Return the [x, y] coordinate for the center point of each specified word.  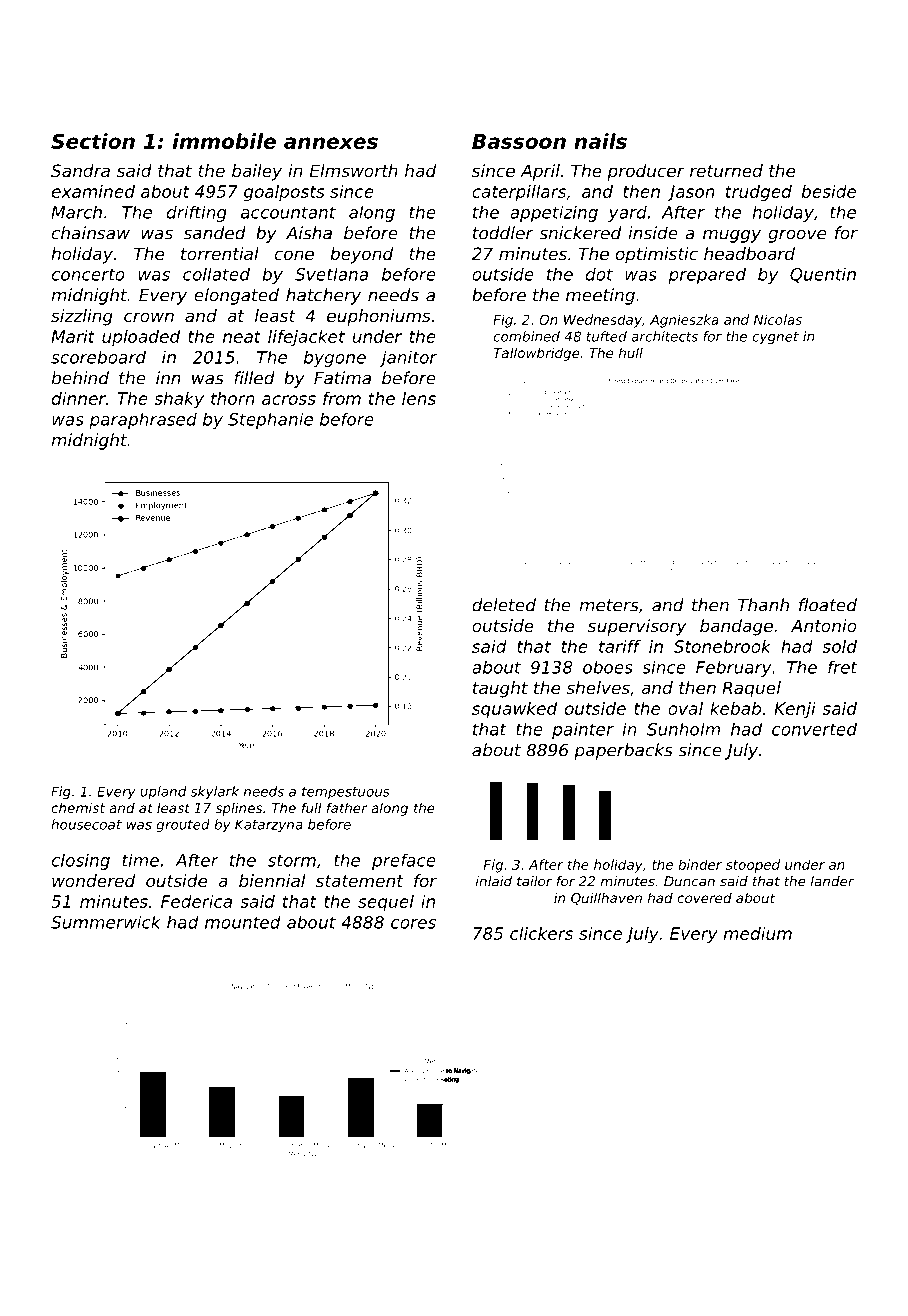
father [347, 807]
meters [609, 605]
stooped [753, 866]
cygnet [775, 338]
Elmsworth [354, 170]
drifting [197, 213]
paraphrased [143, 421]
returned [726, 170]
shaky [179, 400]
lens [419, 398]
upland [163, 792]
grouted [183, 826]
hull [631, 352]
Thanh [763, 605]
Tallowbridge [536, 354]
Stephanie [270, 421]
